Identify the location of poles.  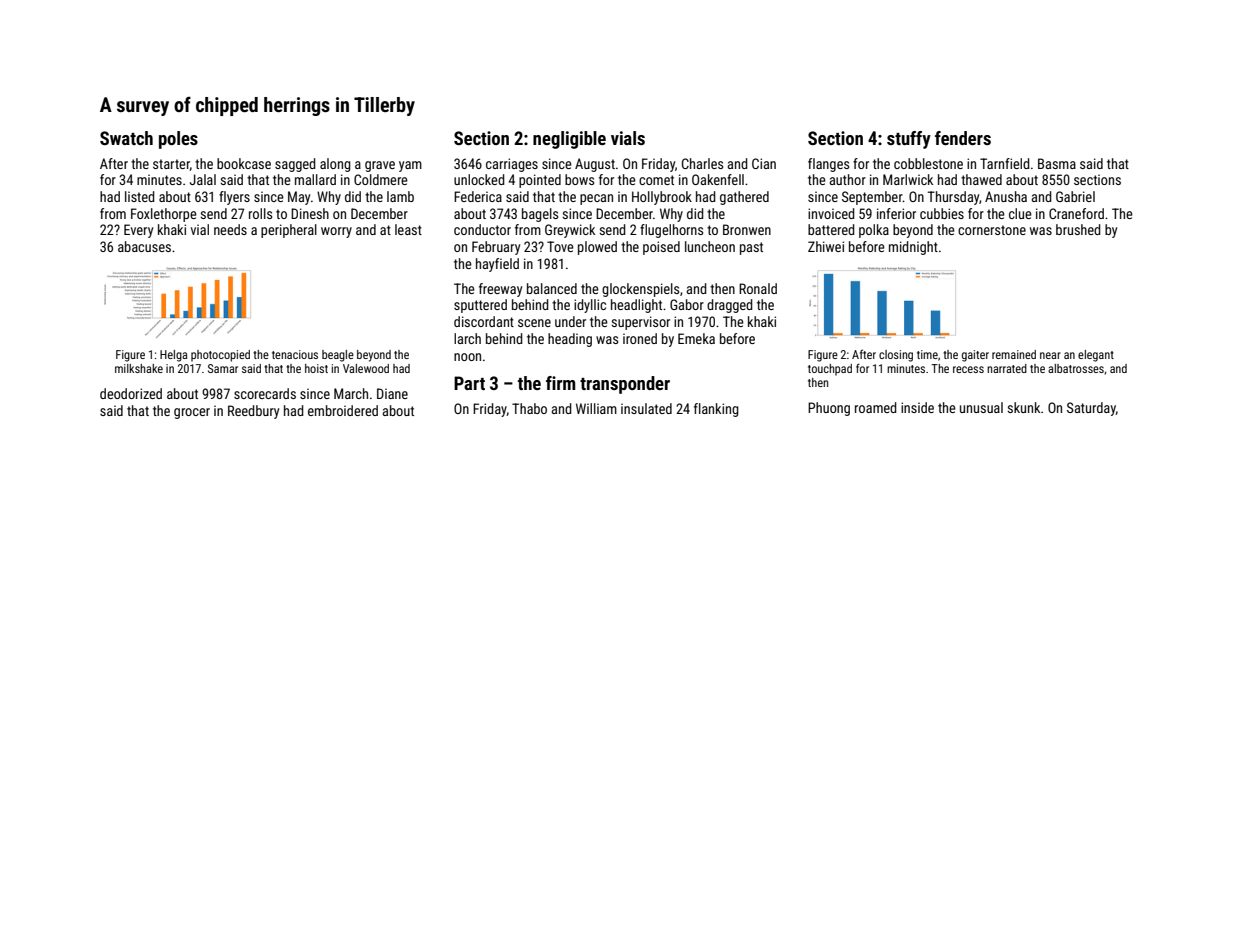
(178, 140).
